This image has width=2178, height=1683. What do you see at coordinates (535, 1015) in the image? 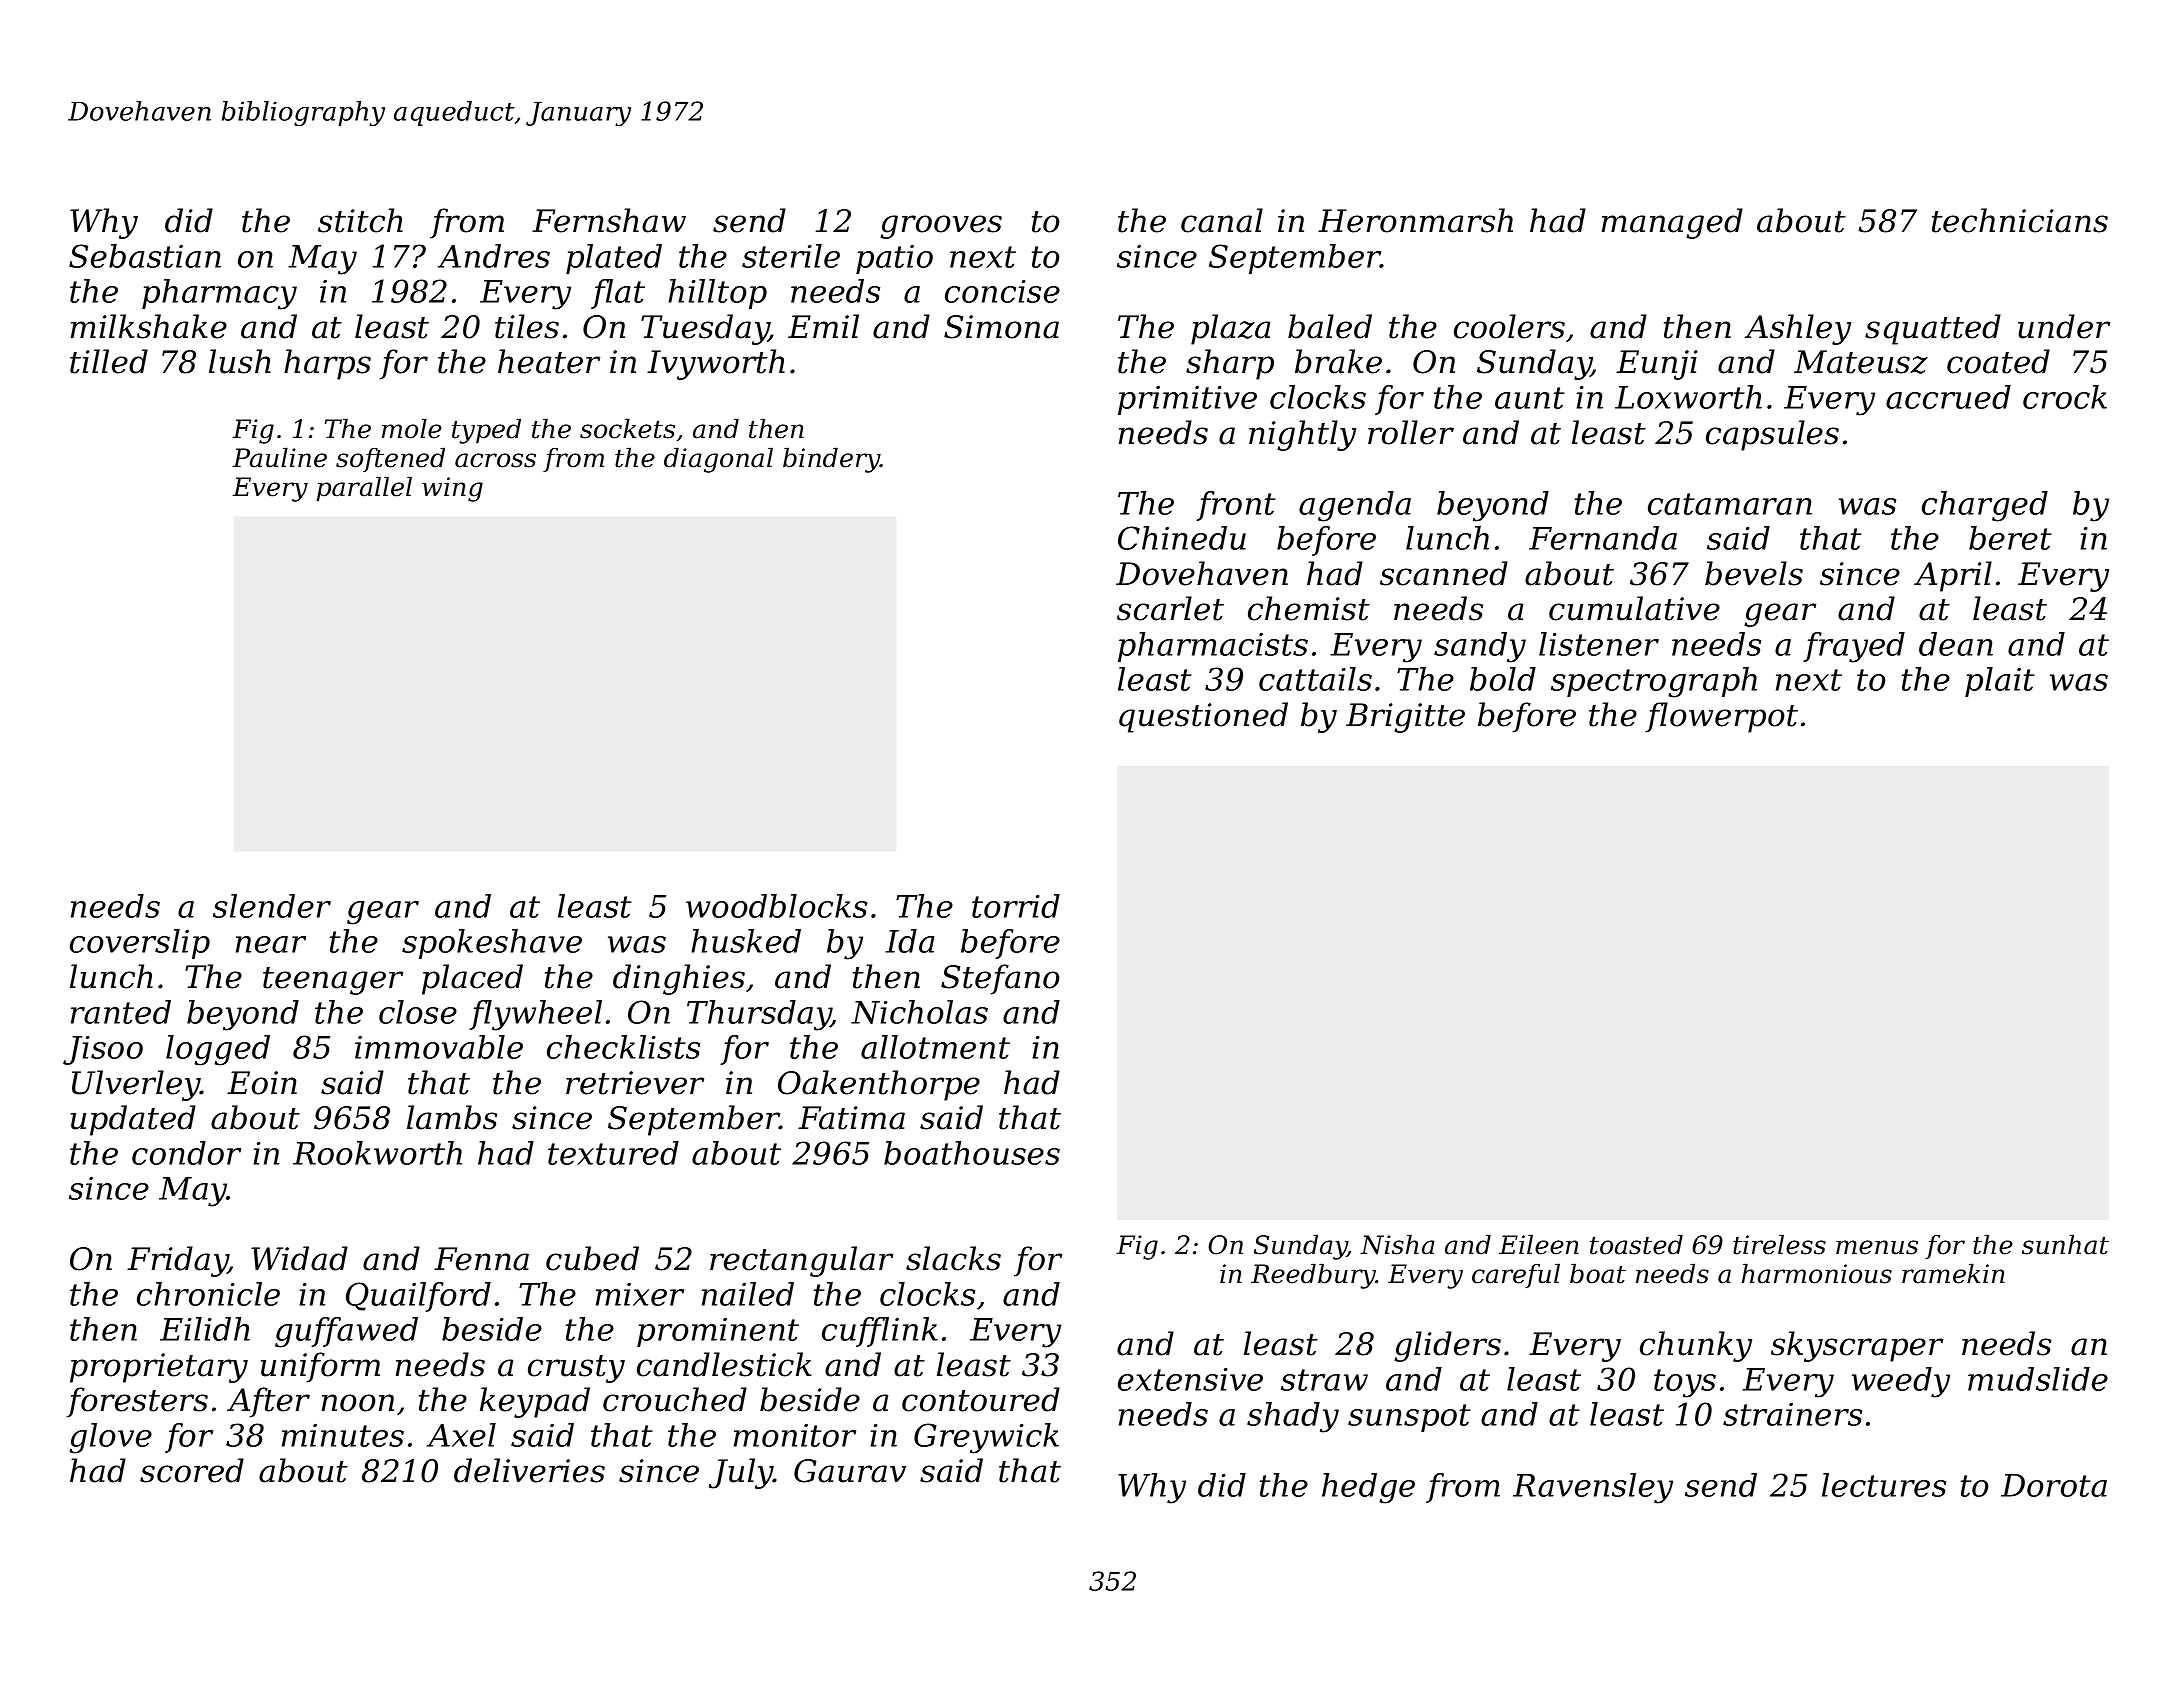
I see `flywheel` at bounding box center [535, 1015].
